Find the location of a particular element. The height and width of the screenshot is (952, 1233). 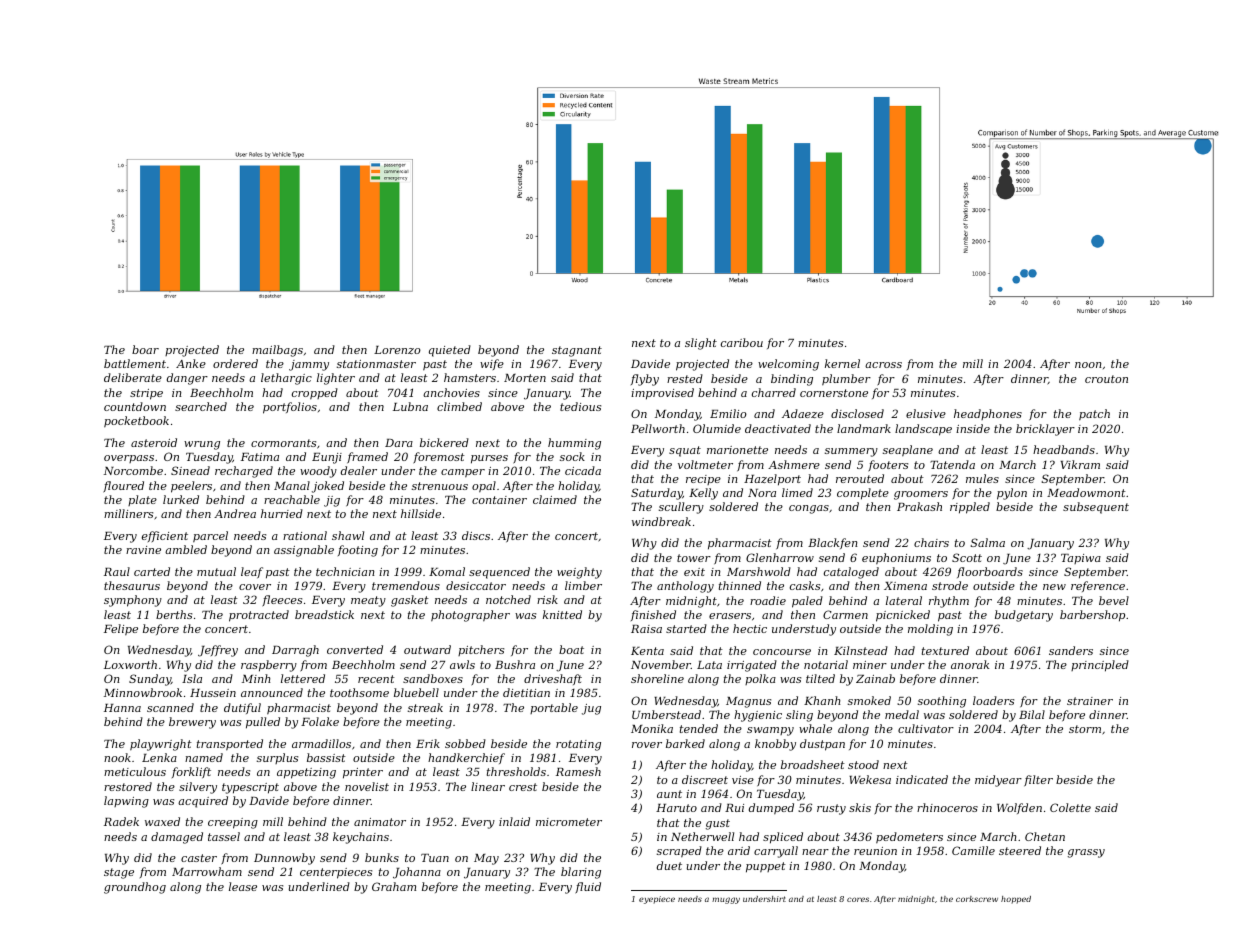

mailbags is located at coordinates (277, 351).
